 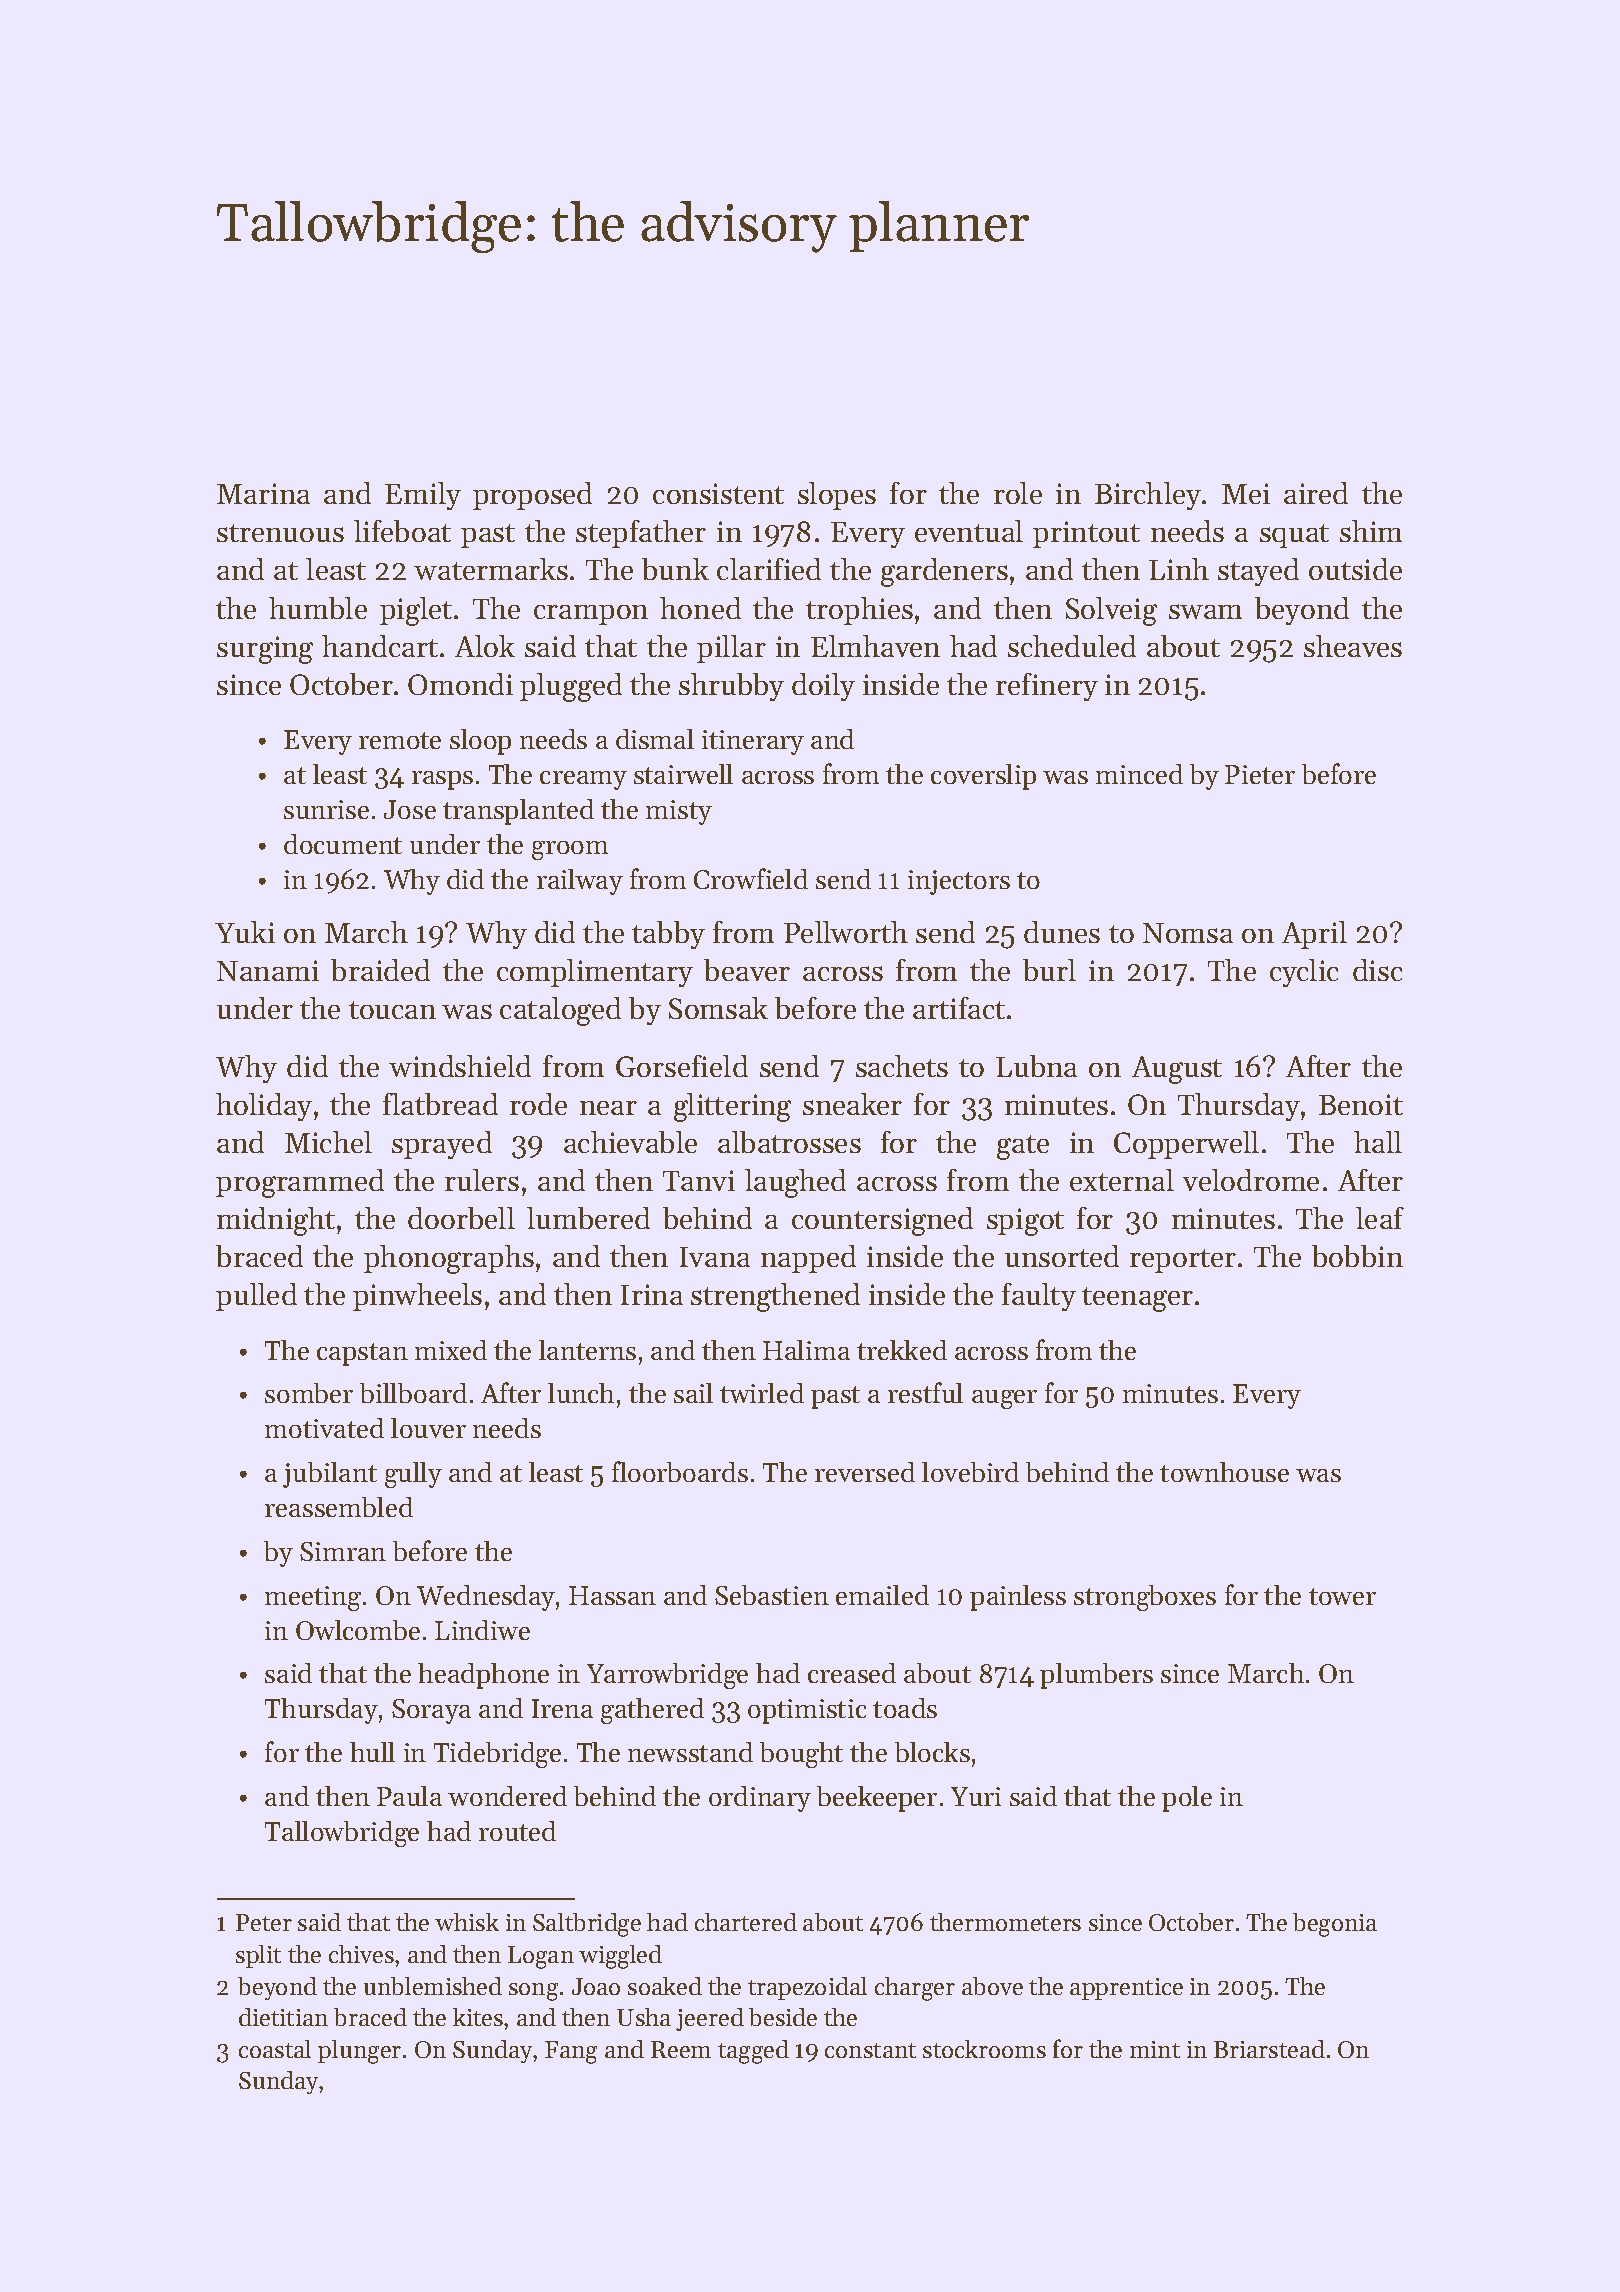 I want to click on Yuri, so click(x=976, y=1796).
